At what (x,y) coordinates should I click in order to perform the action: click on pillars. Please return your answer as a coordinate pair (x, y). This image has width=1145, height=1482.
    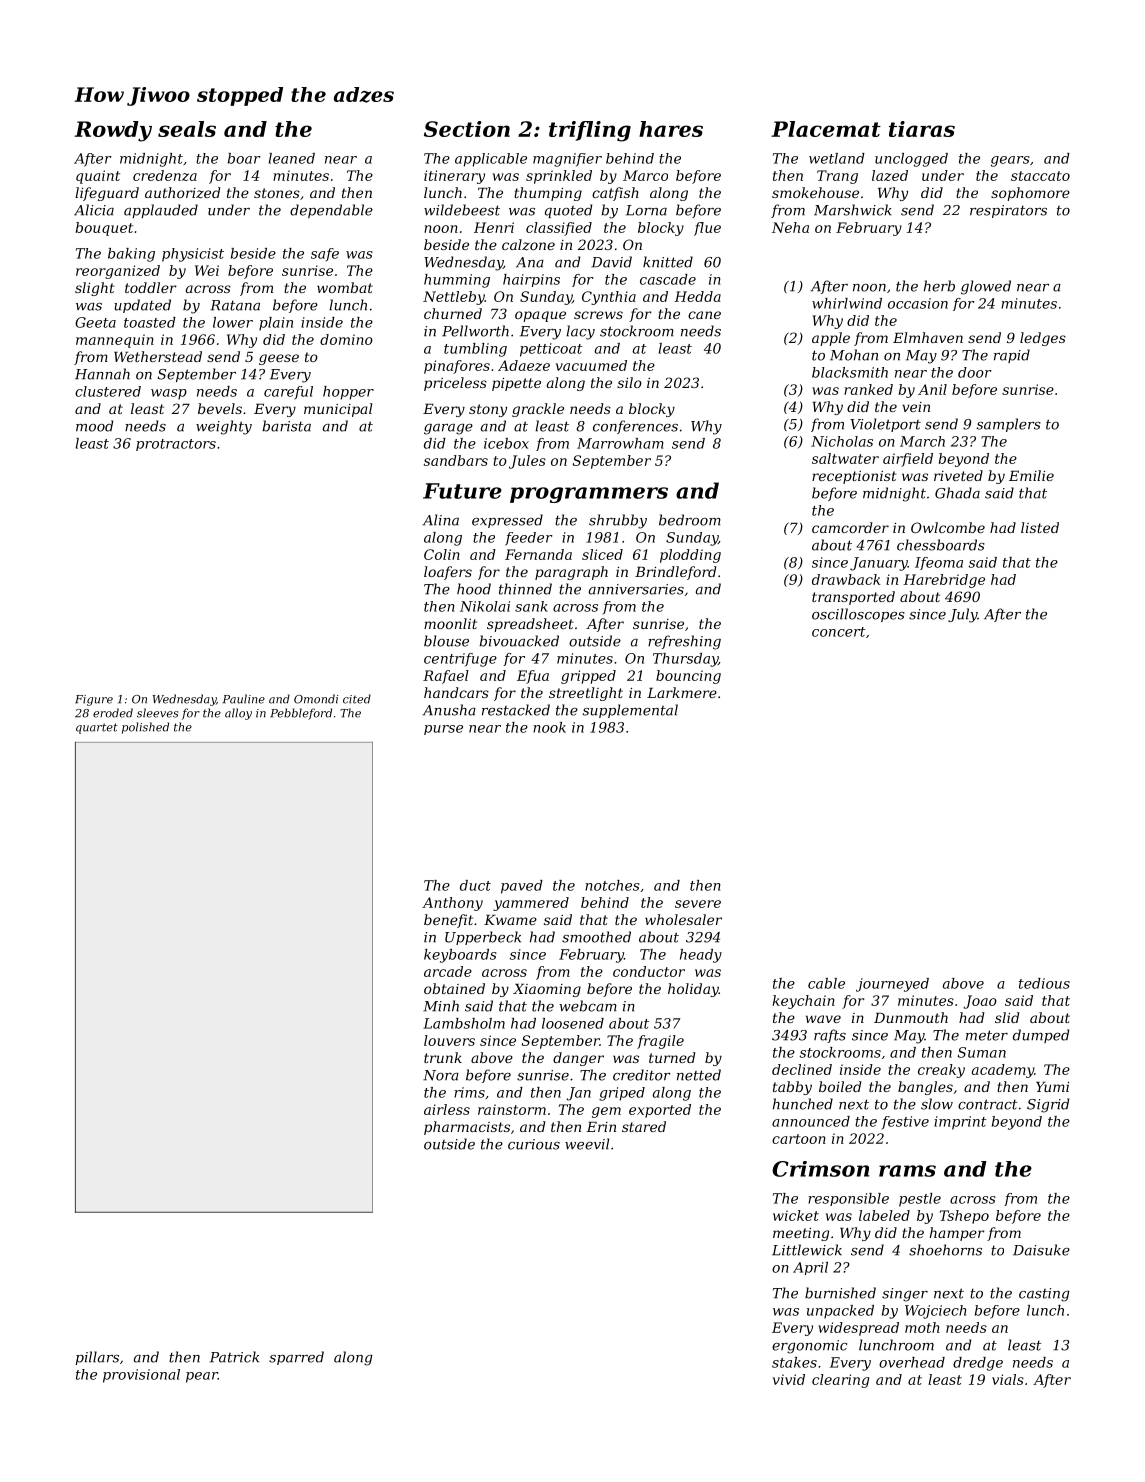
    Looking at the image, I should click on (97, 1358).
